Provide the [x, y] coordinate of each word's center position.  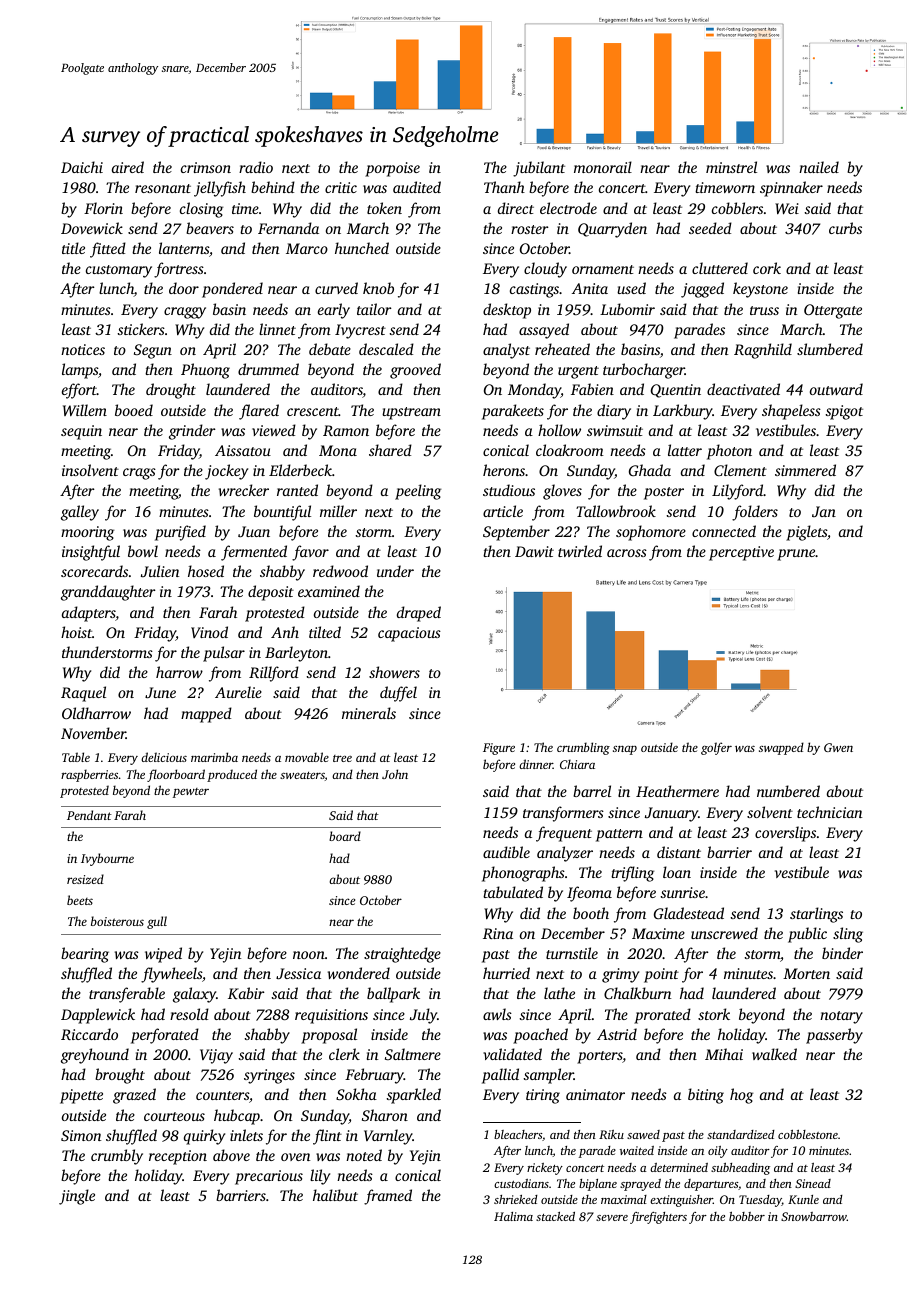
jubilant [539, 169]
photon [729, 452]
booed [134, 410]
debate [330, 349]
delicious [164, 757]
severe [612, 1218]
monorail [603, 167]
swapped [781, 748]
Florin [103, 208]
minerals [369, 713]
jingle [77, 1197]
